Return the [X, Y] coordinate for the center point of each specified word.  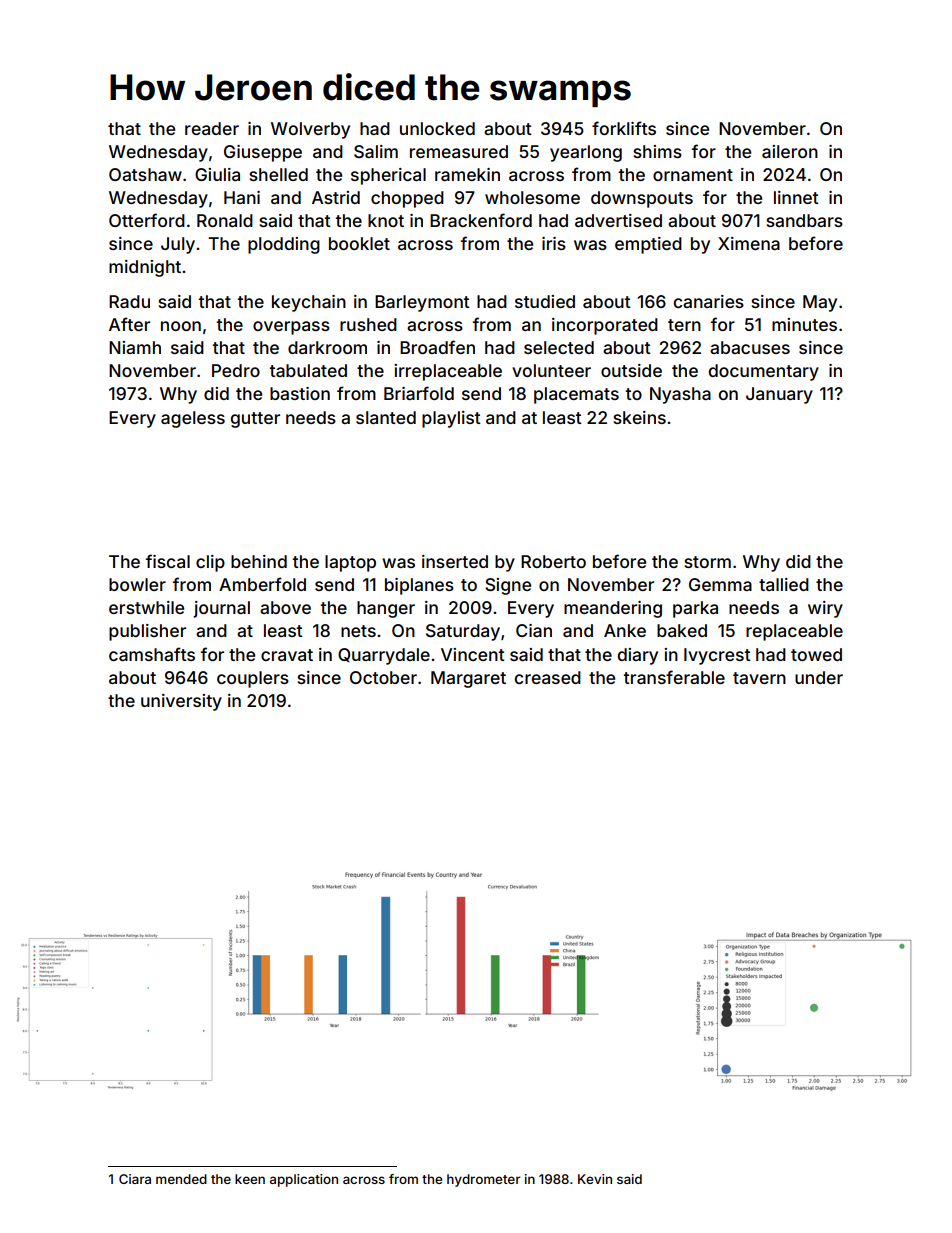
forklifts [624, 128]
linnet [796, 197]
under [819, 677]
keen [250, 1179]
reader [212, 128]
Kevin [595, 1179]
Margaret [468, 679]
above [285, 607]
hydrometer [484, 1180]
